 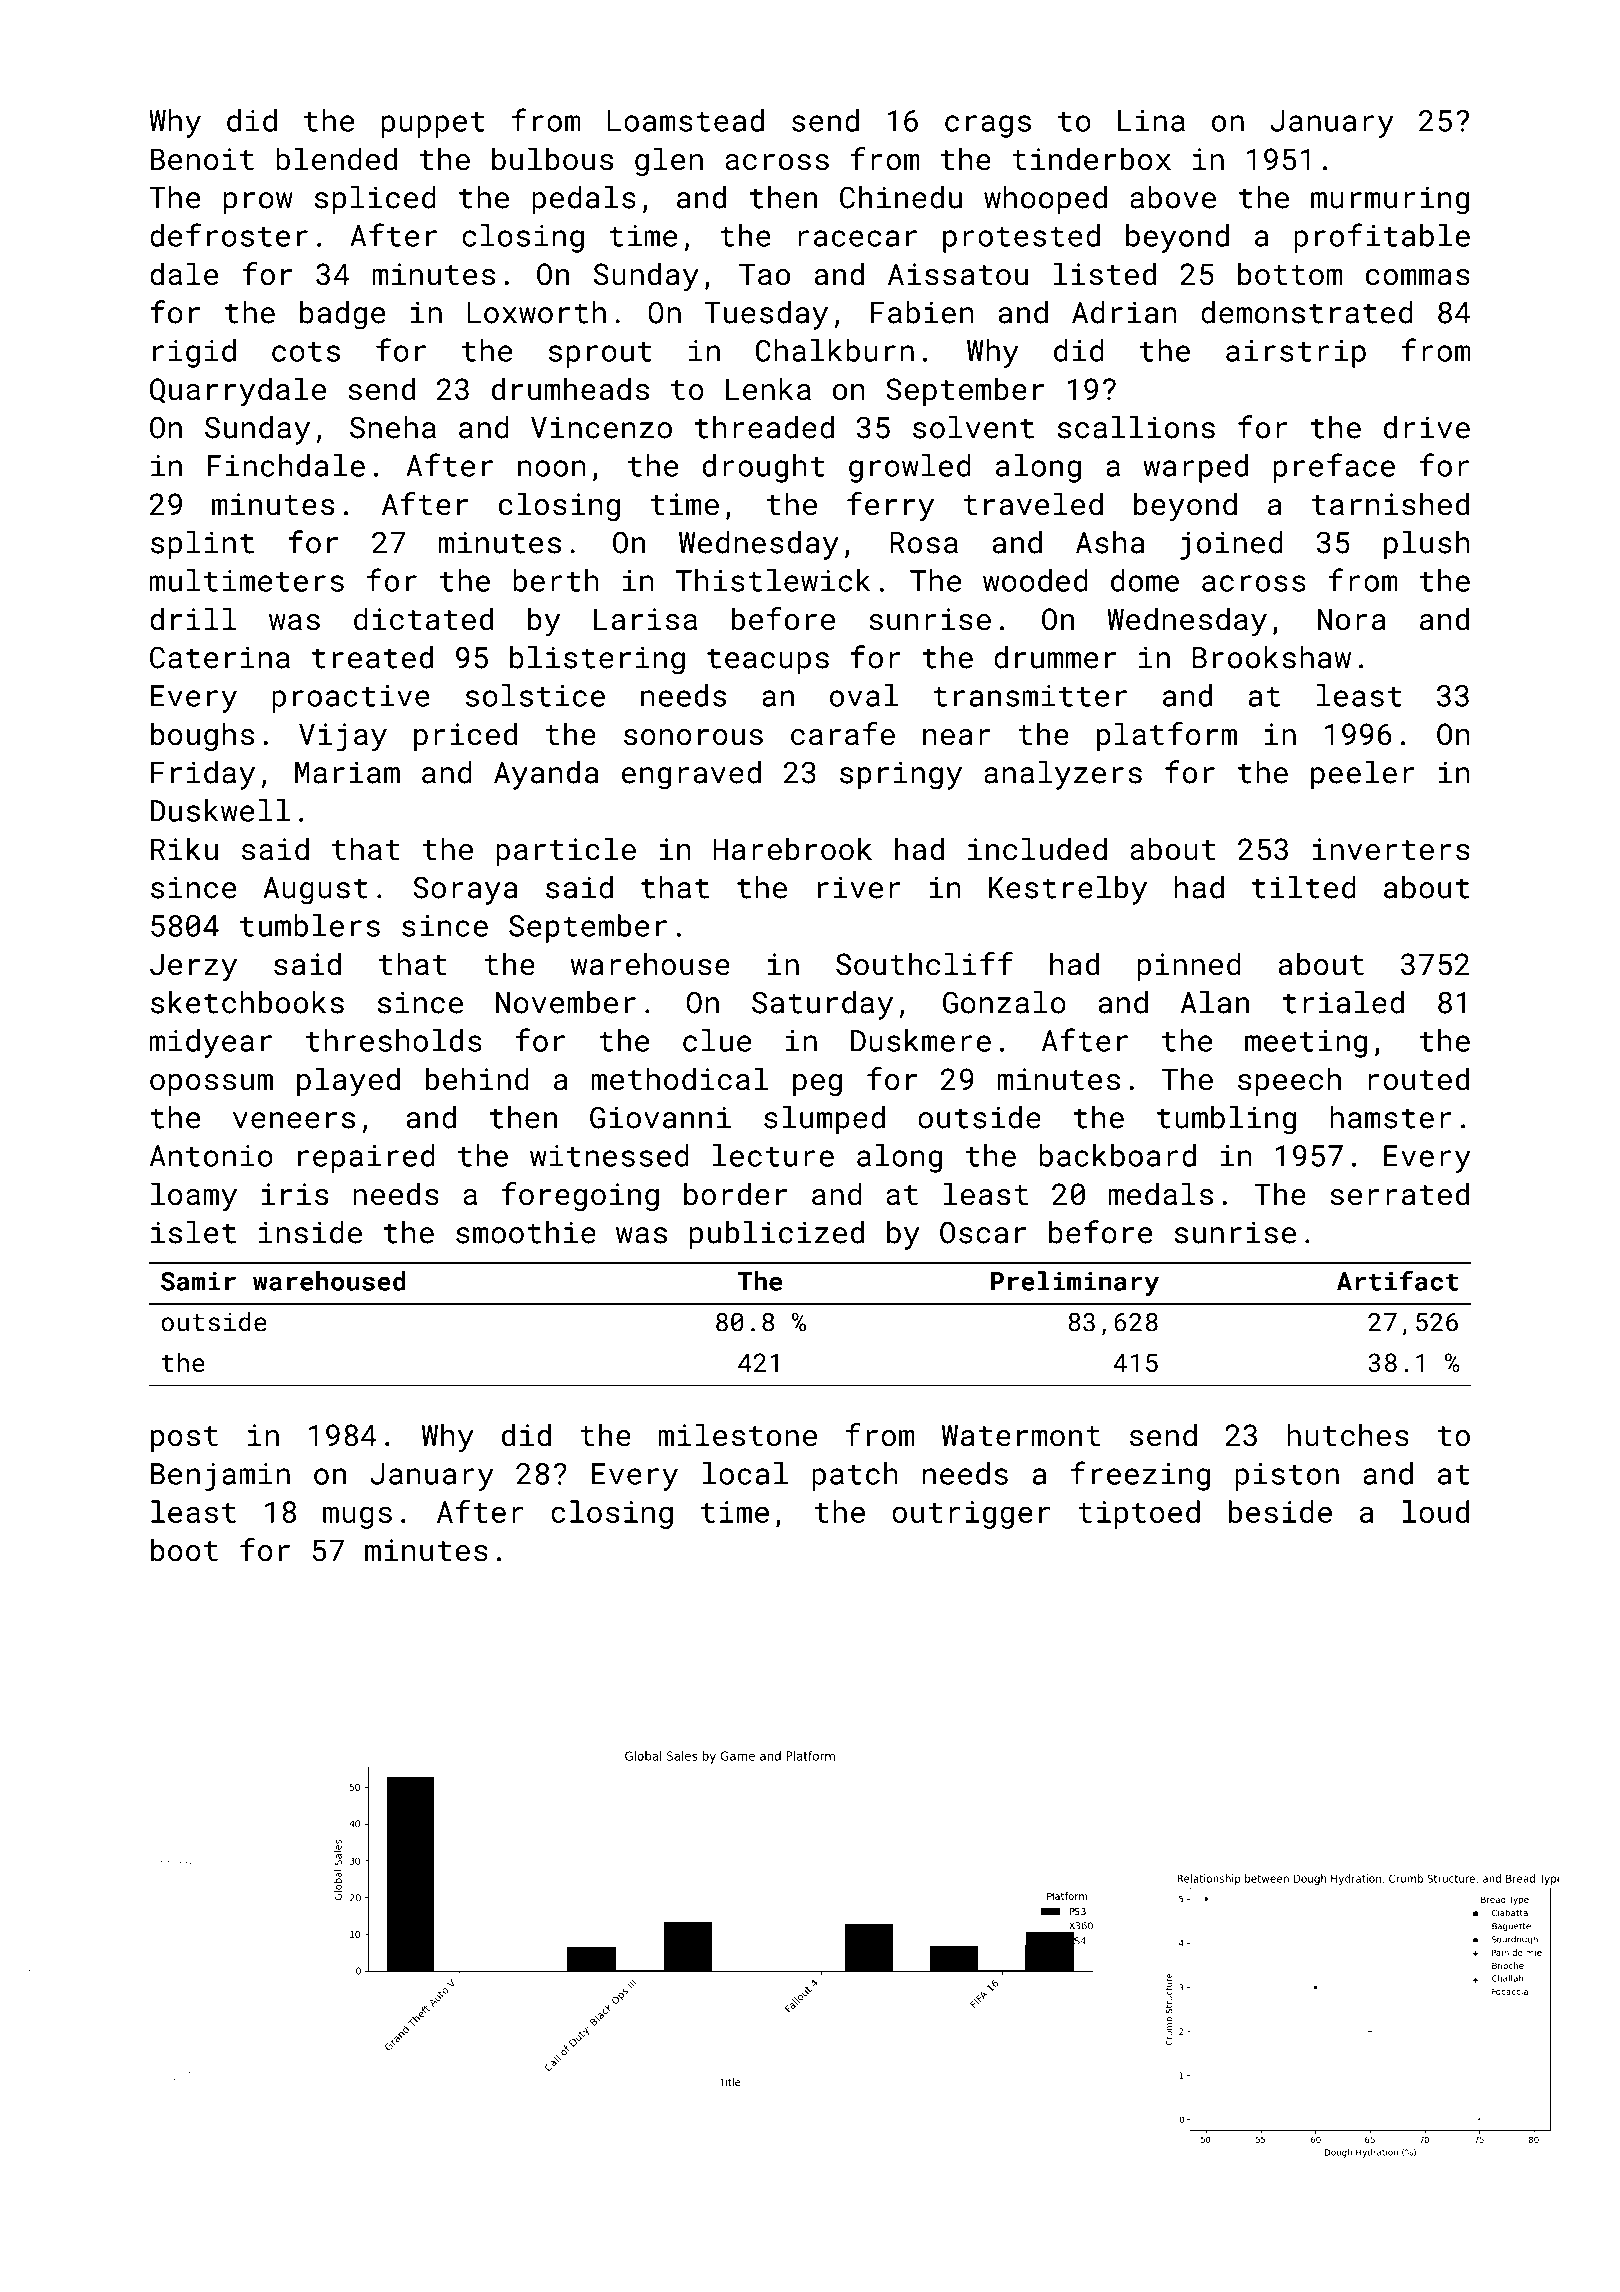 I want to click on Chinedu, so click(x=901, y=197).
